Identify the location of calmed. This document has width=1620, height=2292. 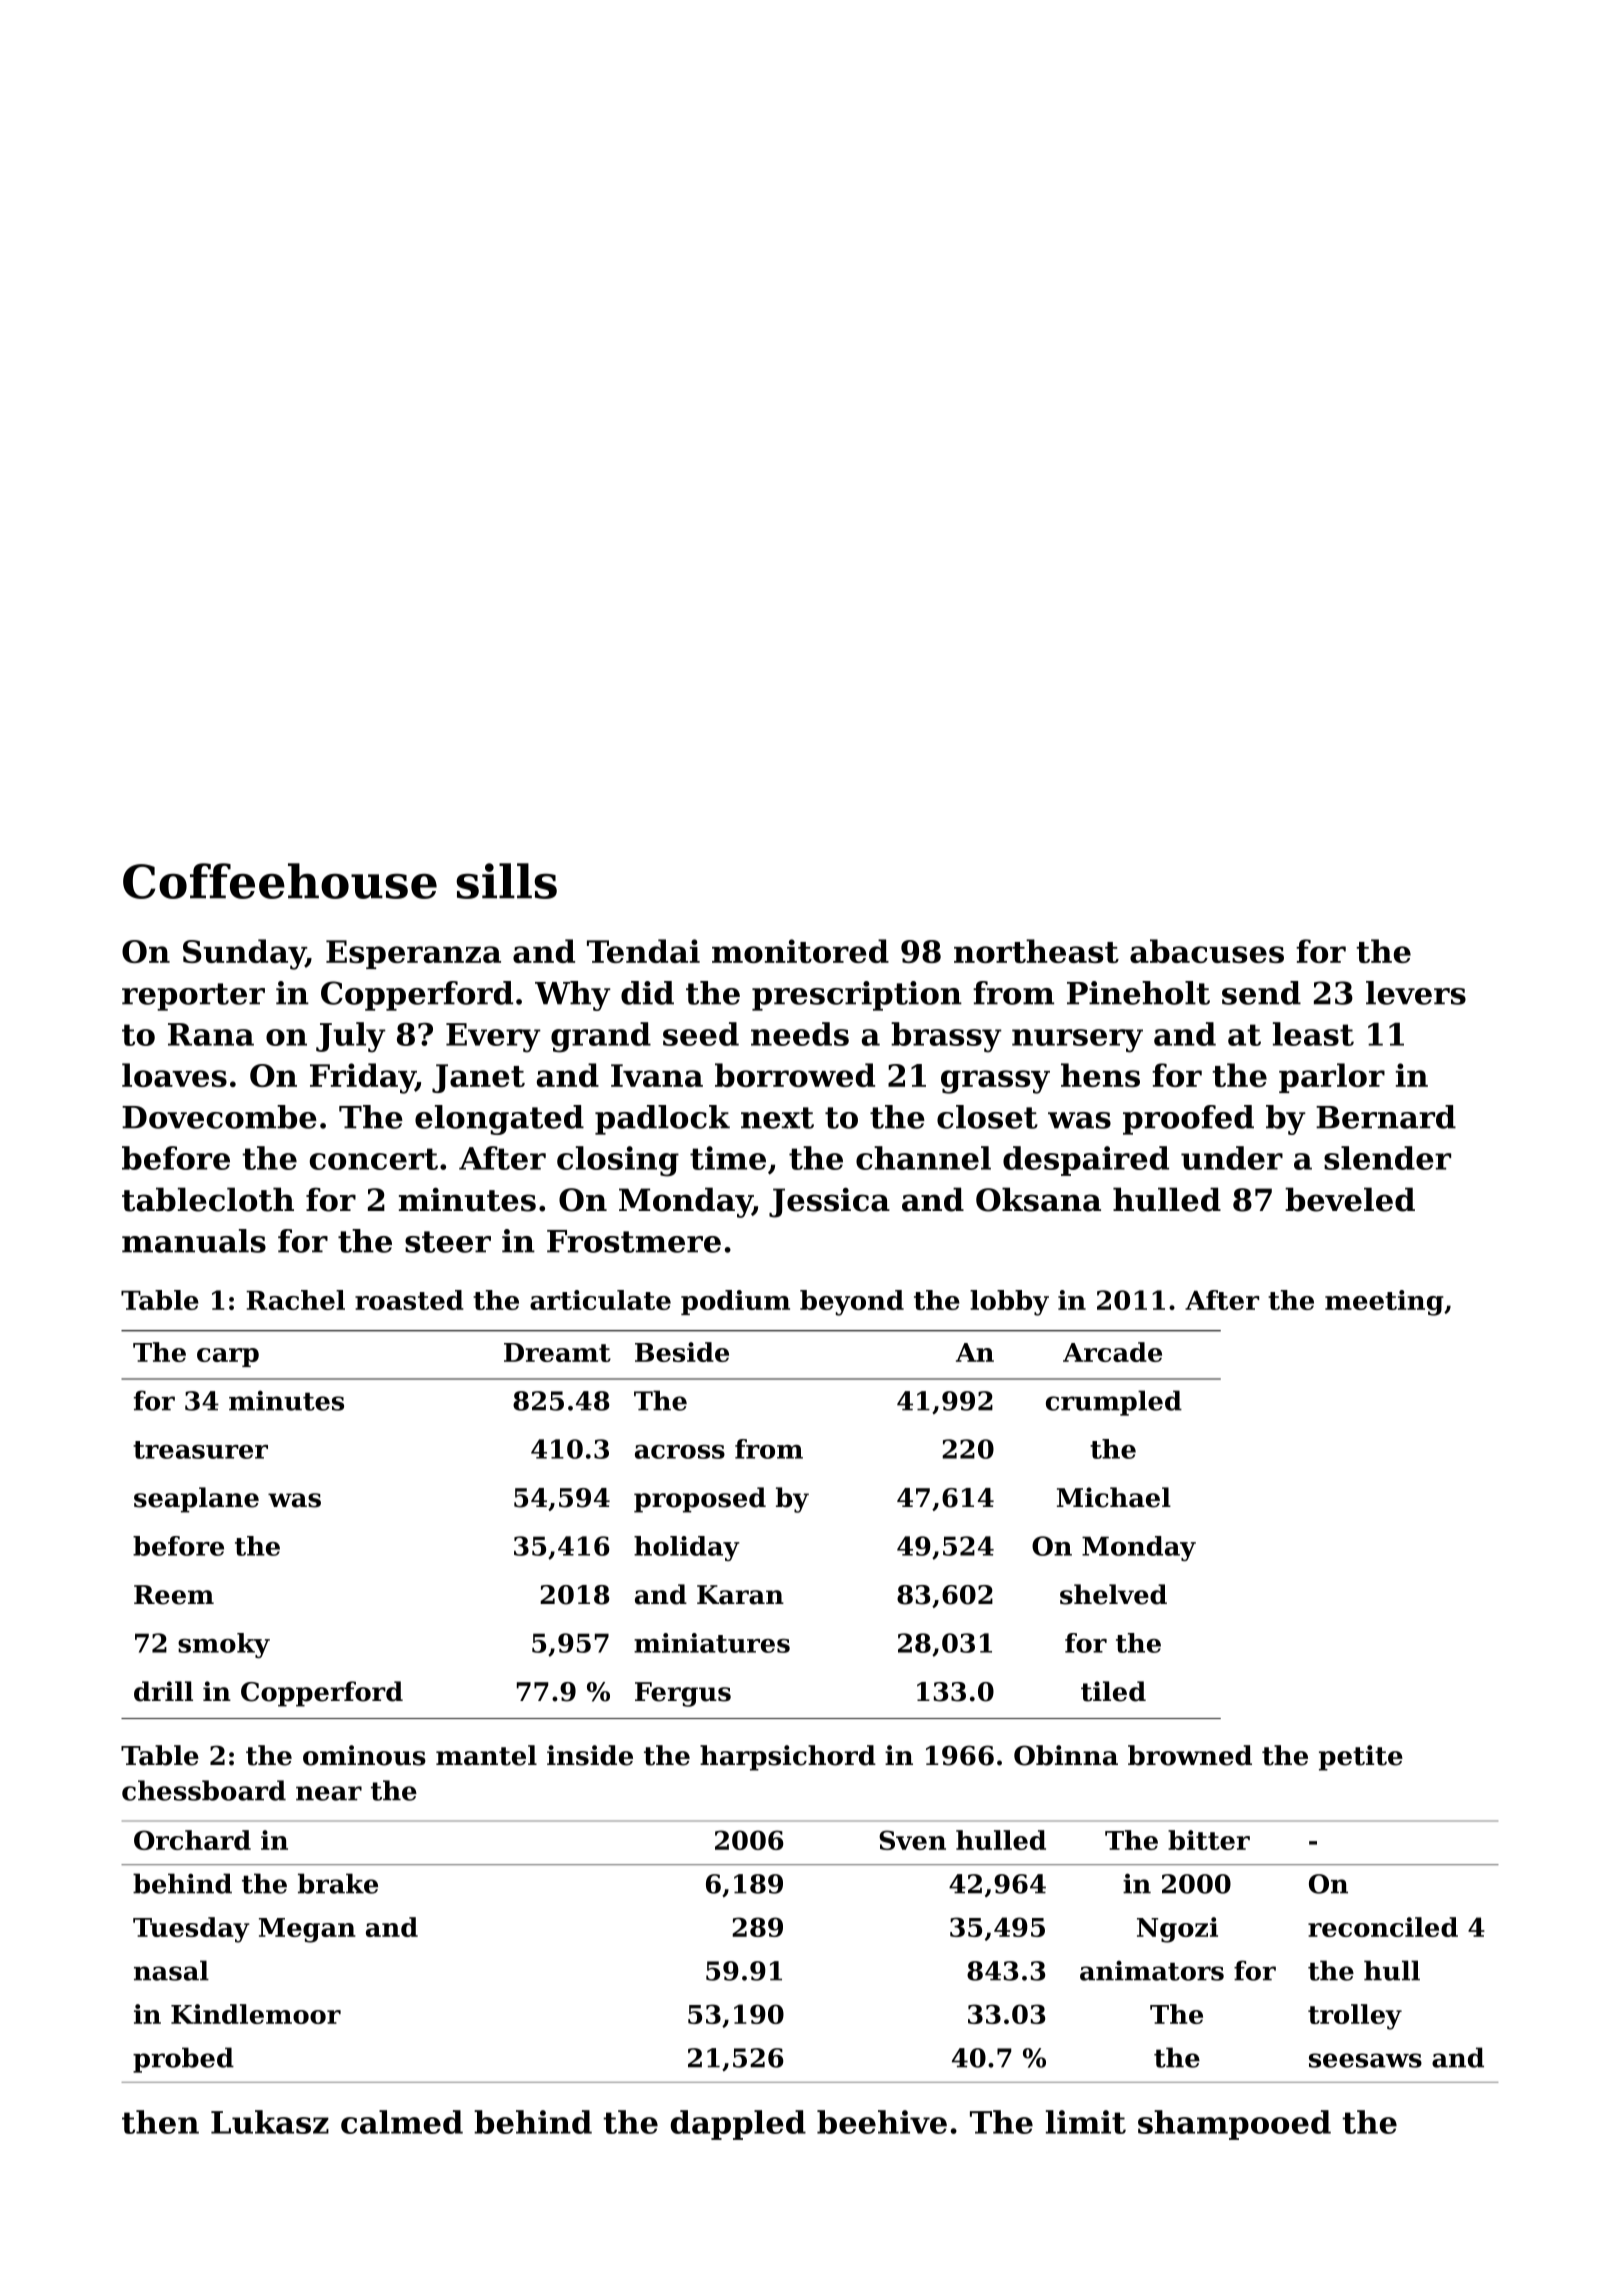
(402, 2122).
